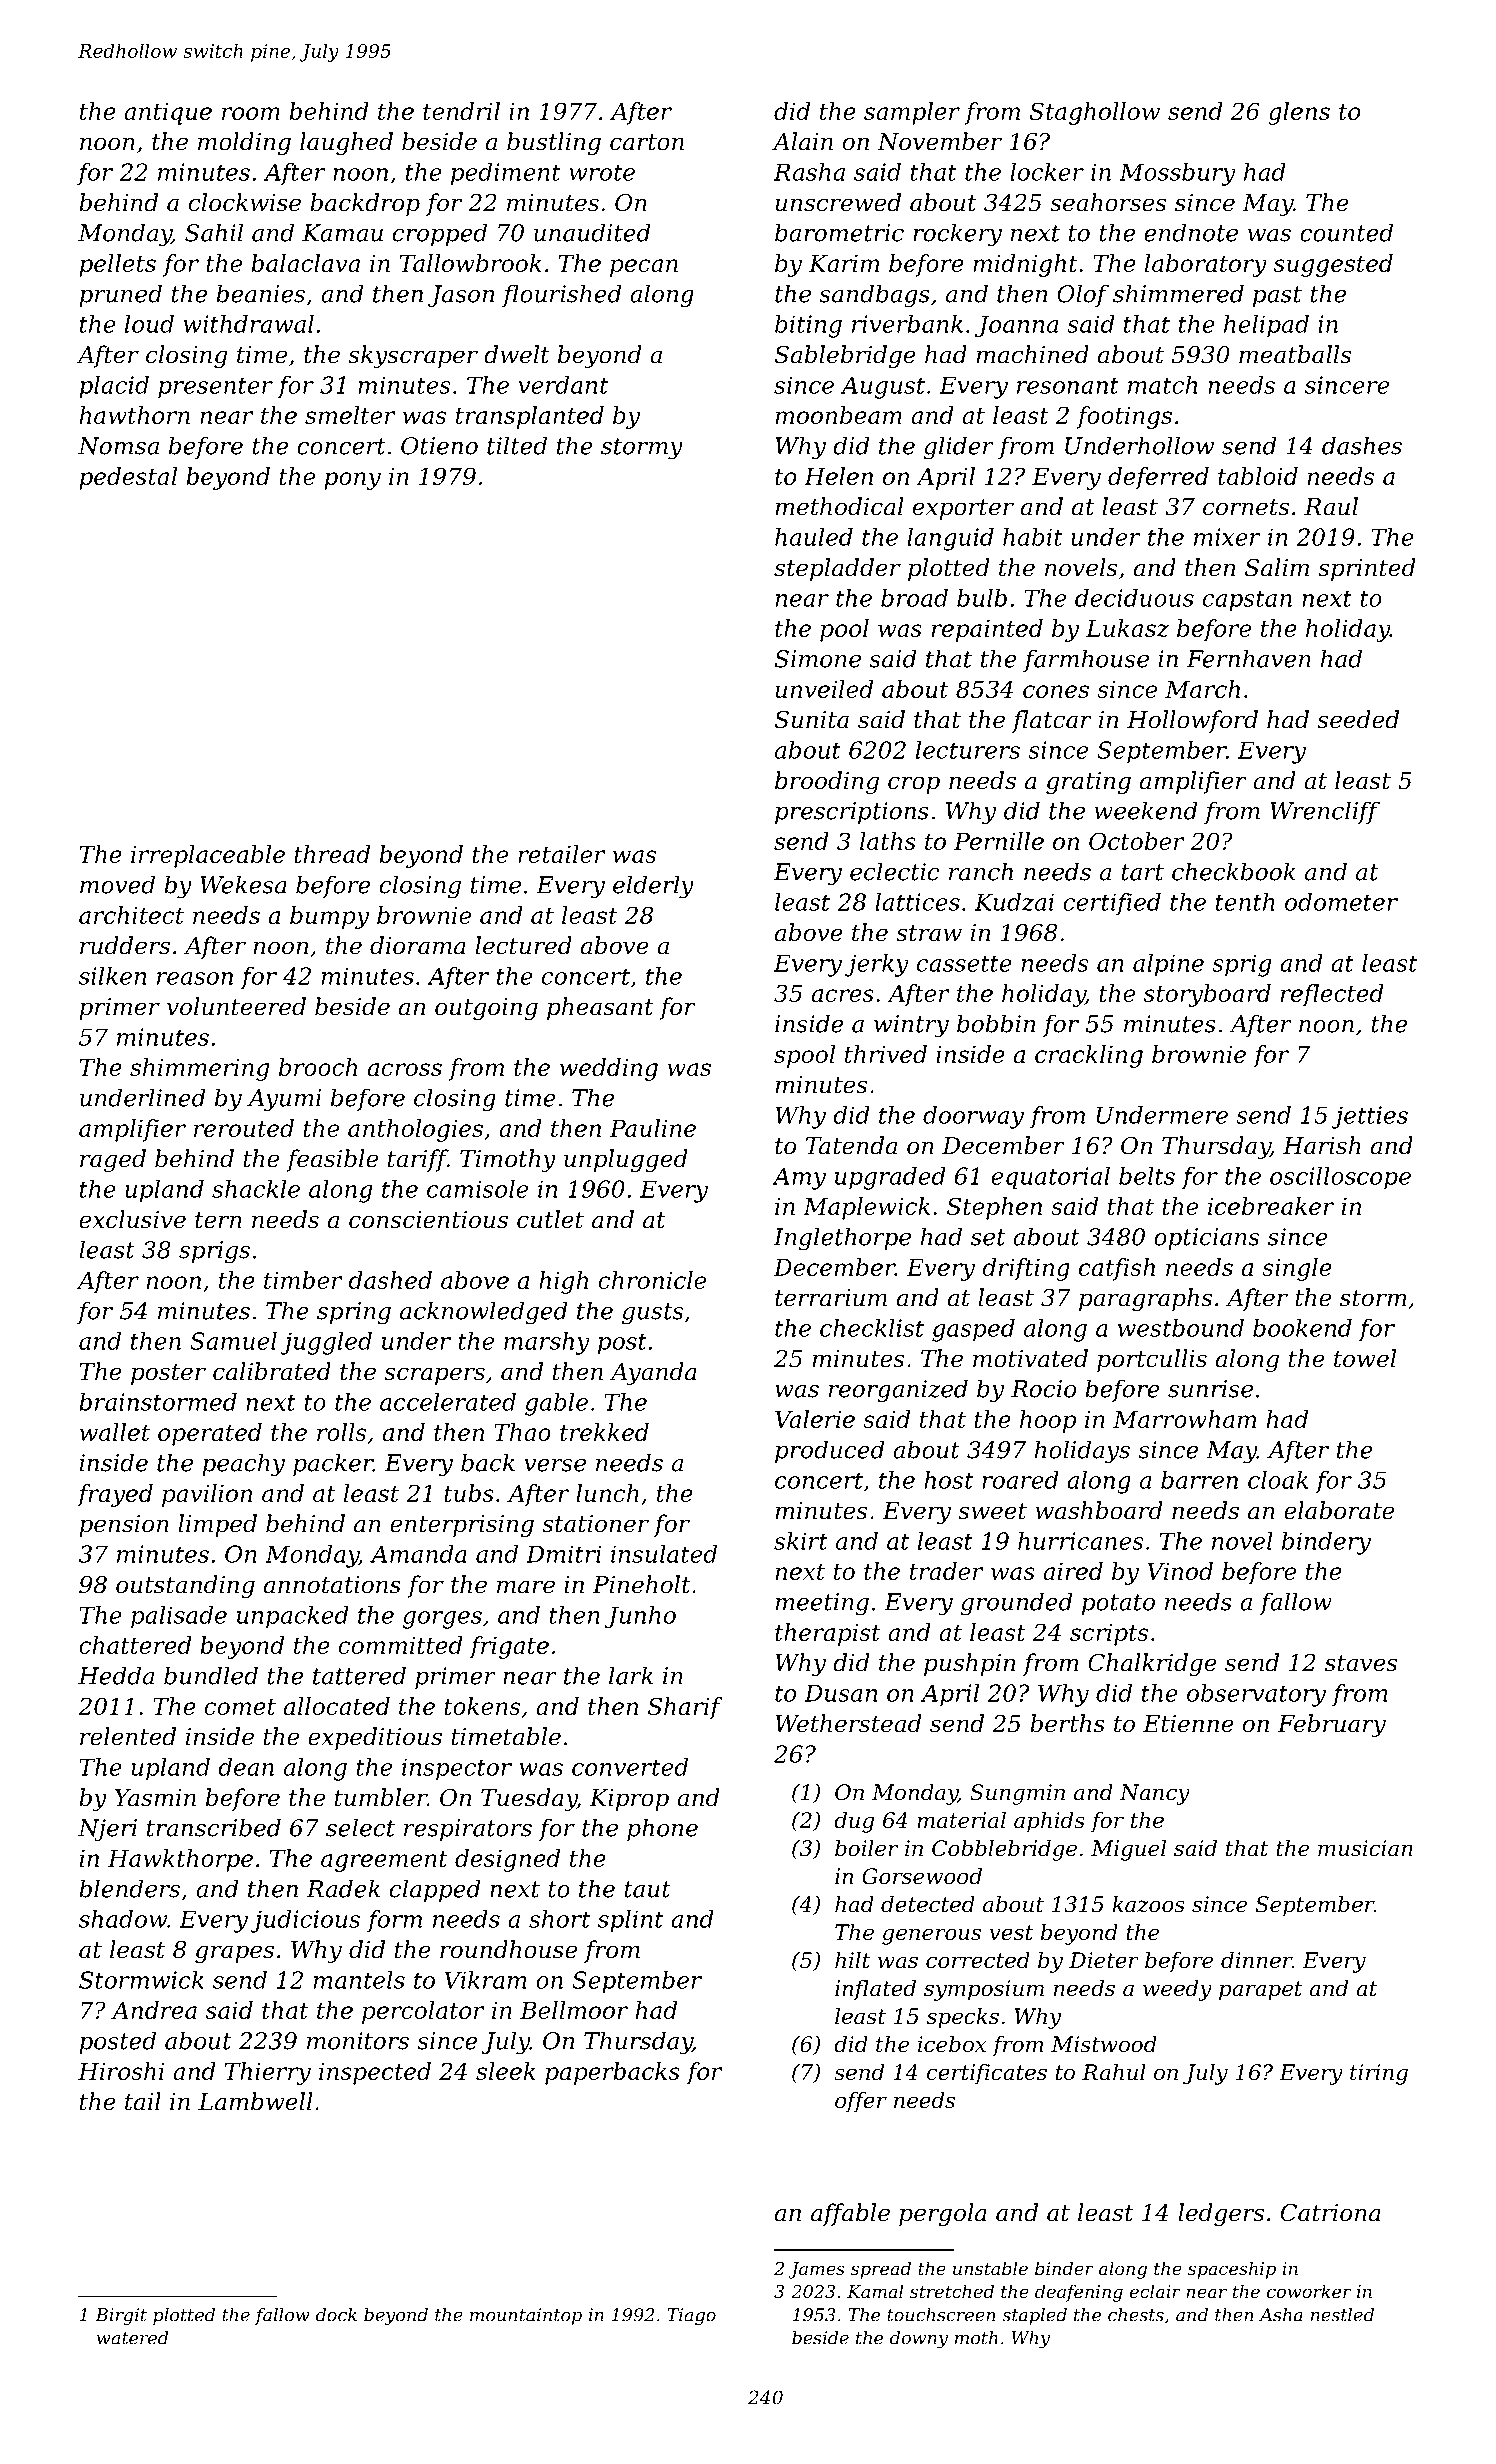 The height and width of the image is (2464, 1496). I want to click on Kudzai, so click(1014, 902).
